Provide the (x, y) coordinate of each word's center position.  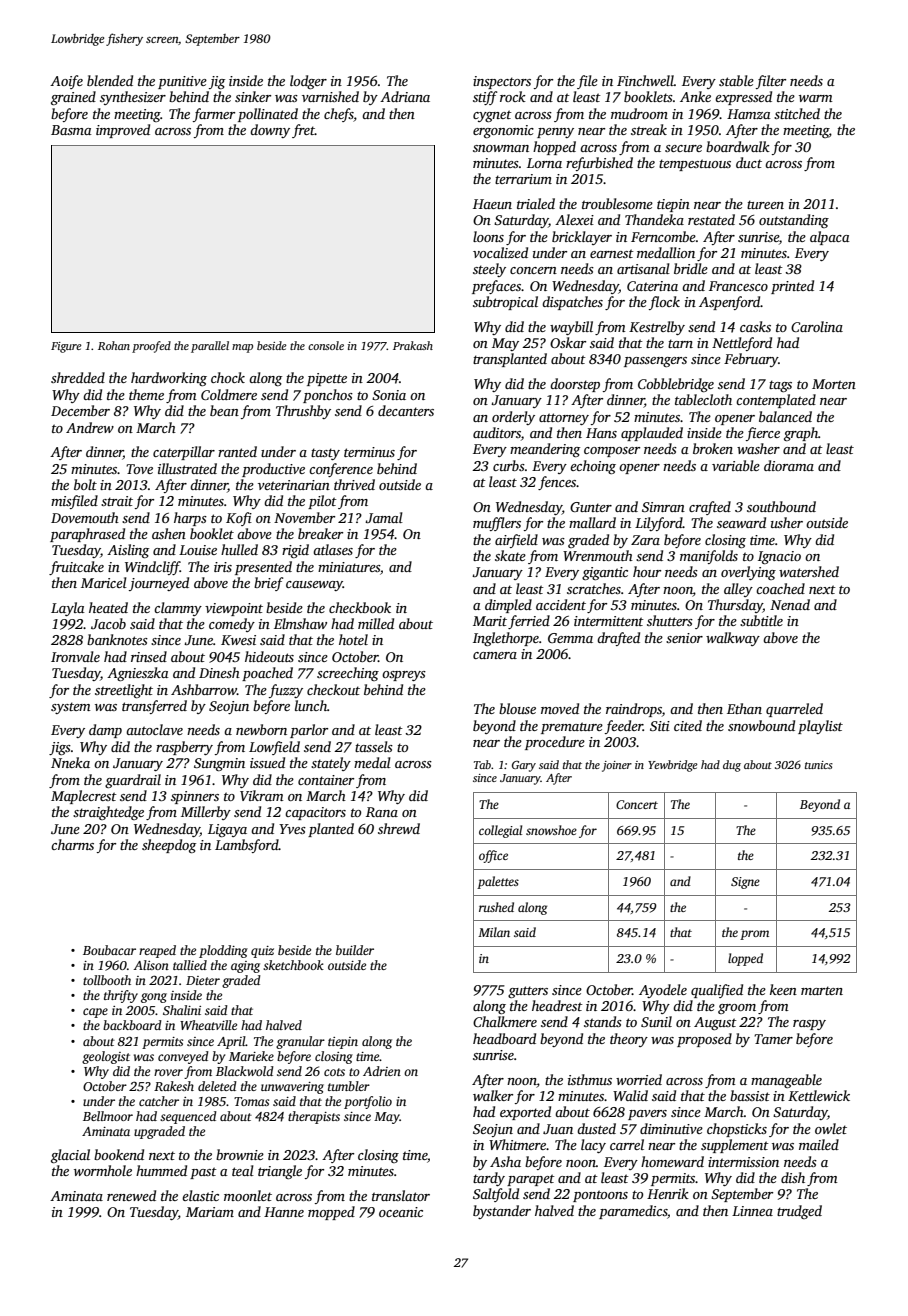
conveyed (183, 1057)
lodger (308, 82)
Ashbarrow (204, 689)
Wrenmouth (598, 555)
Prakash (413, 345)
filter (771, 82)
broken (713, 448)
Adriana (405, 96)
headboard (504, 1038)
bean (224, 410)
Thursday (735, 606)
